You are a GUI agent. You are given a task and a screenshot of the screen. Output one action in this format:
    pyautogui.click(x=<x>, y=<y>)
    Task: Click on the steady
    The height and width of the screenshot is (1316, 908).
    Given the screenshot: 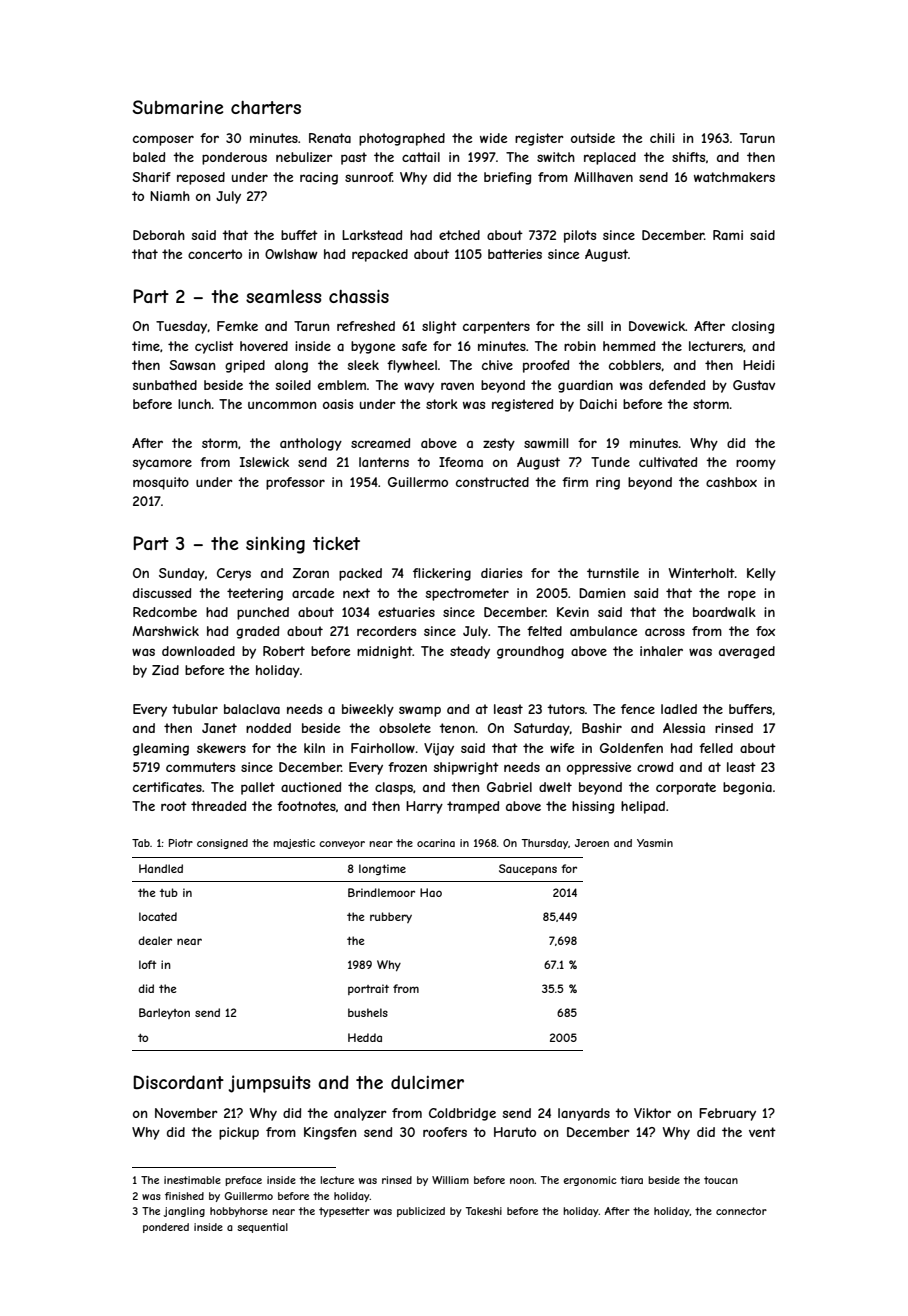 What is the action you would take?
    pyautogui.click(x=470, y=652)
